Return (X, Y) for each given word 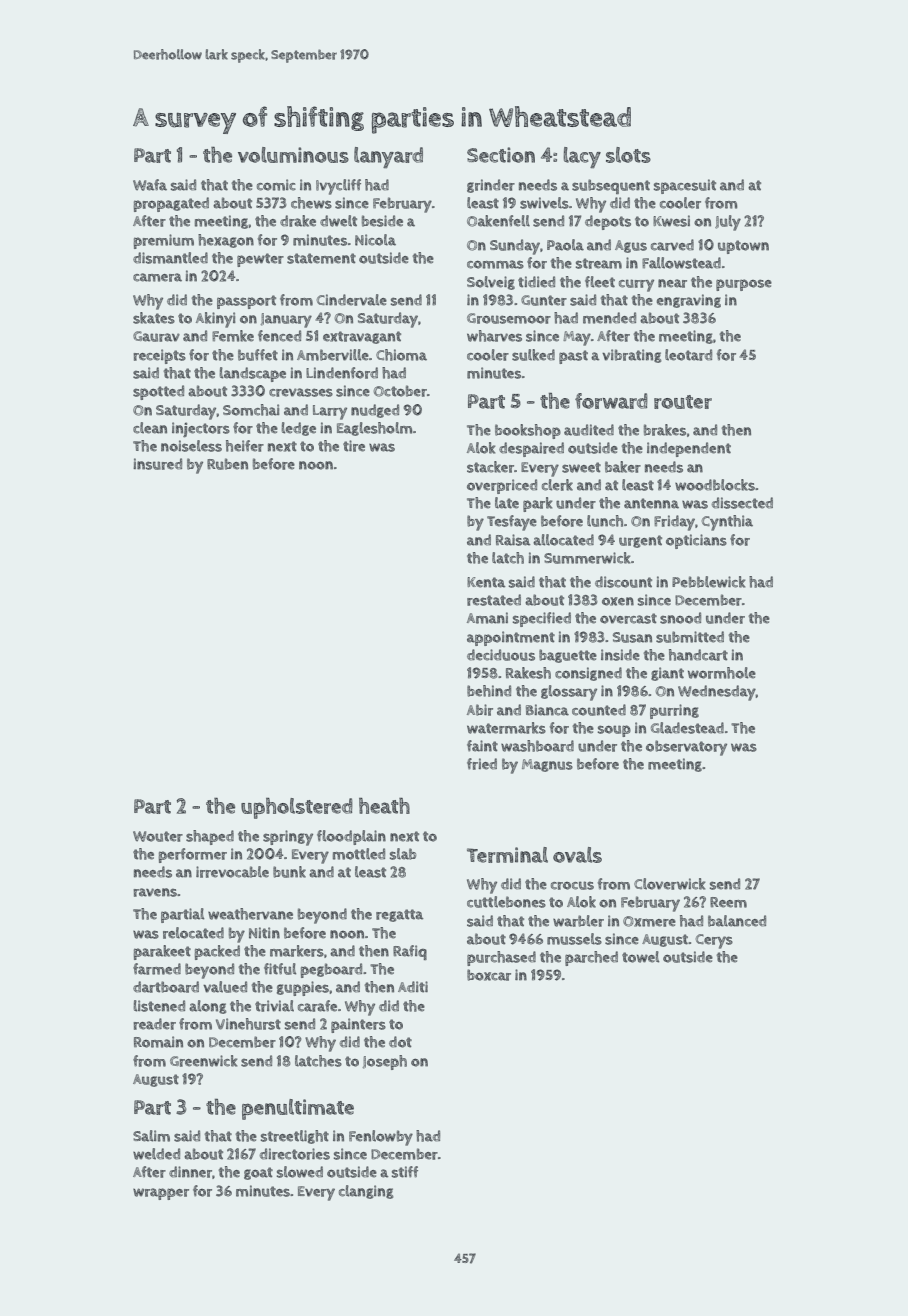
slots (628, 155)
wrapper (161, 1194)
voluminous (293, 155)
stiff (405, 1172)
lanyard (388, 157)
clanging (366, 1192)
